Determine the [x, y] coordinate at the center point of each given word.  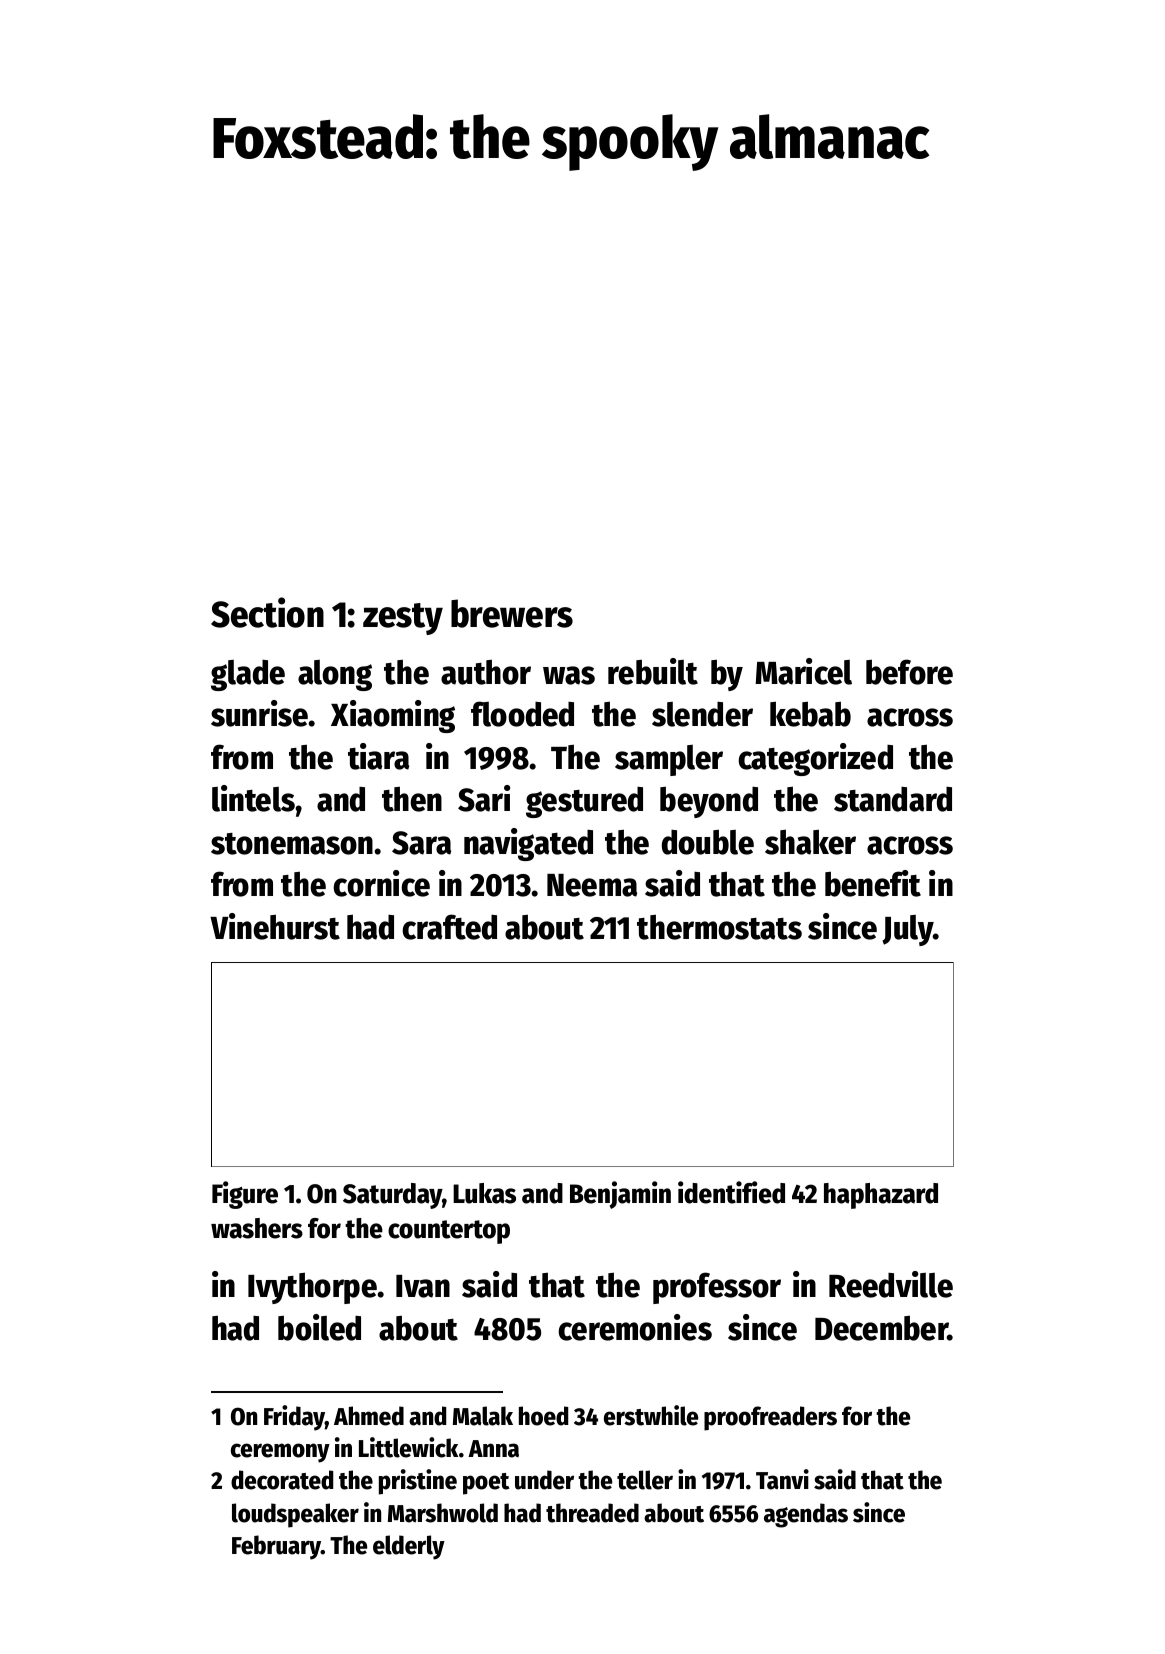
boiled [319, 1327]
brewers [512, 613]
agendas [806, 1515]
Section [267, 612]
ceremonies [635, 1327]
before [909, 672]
